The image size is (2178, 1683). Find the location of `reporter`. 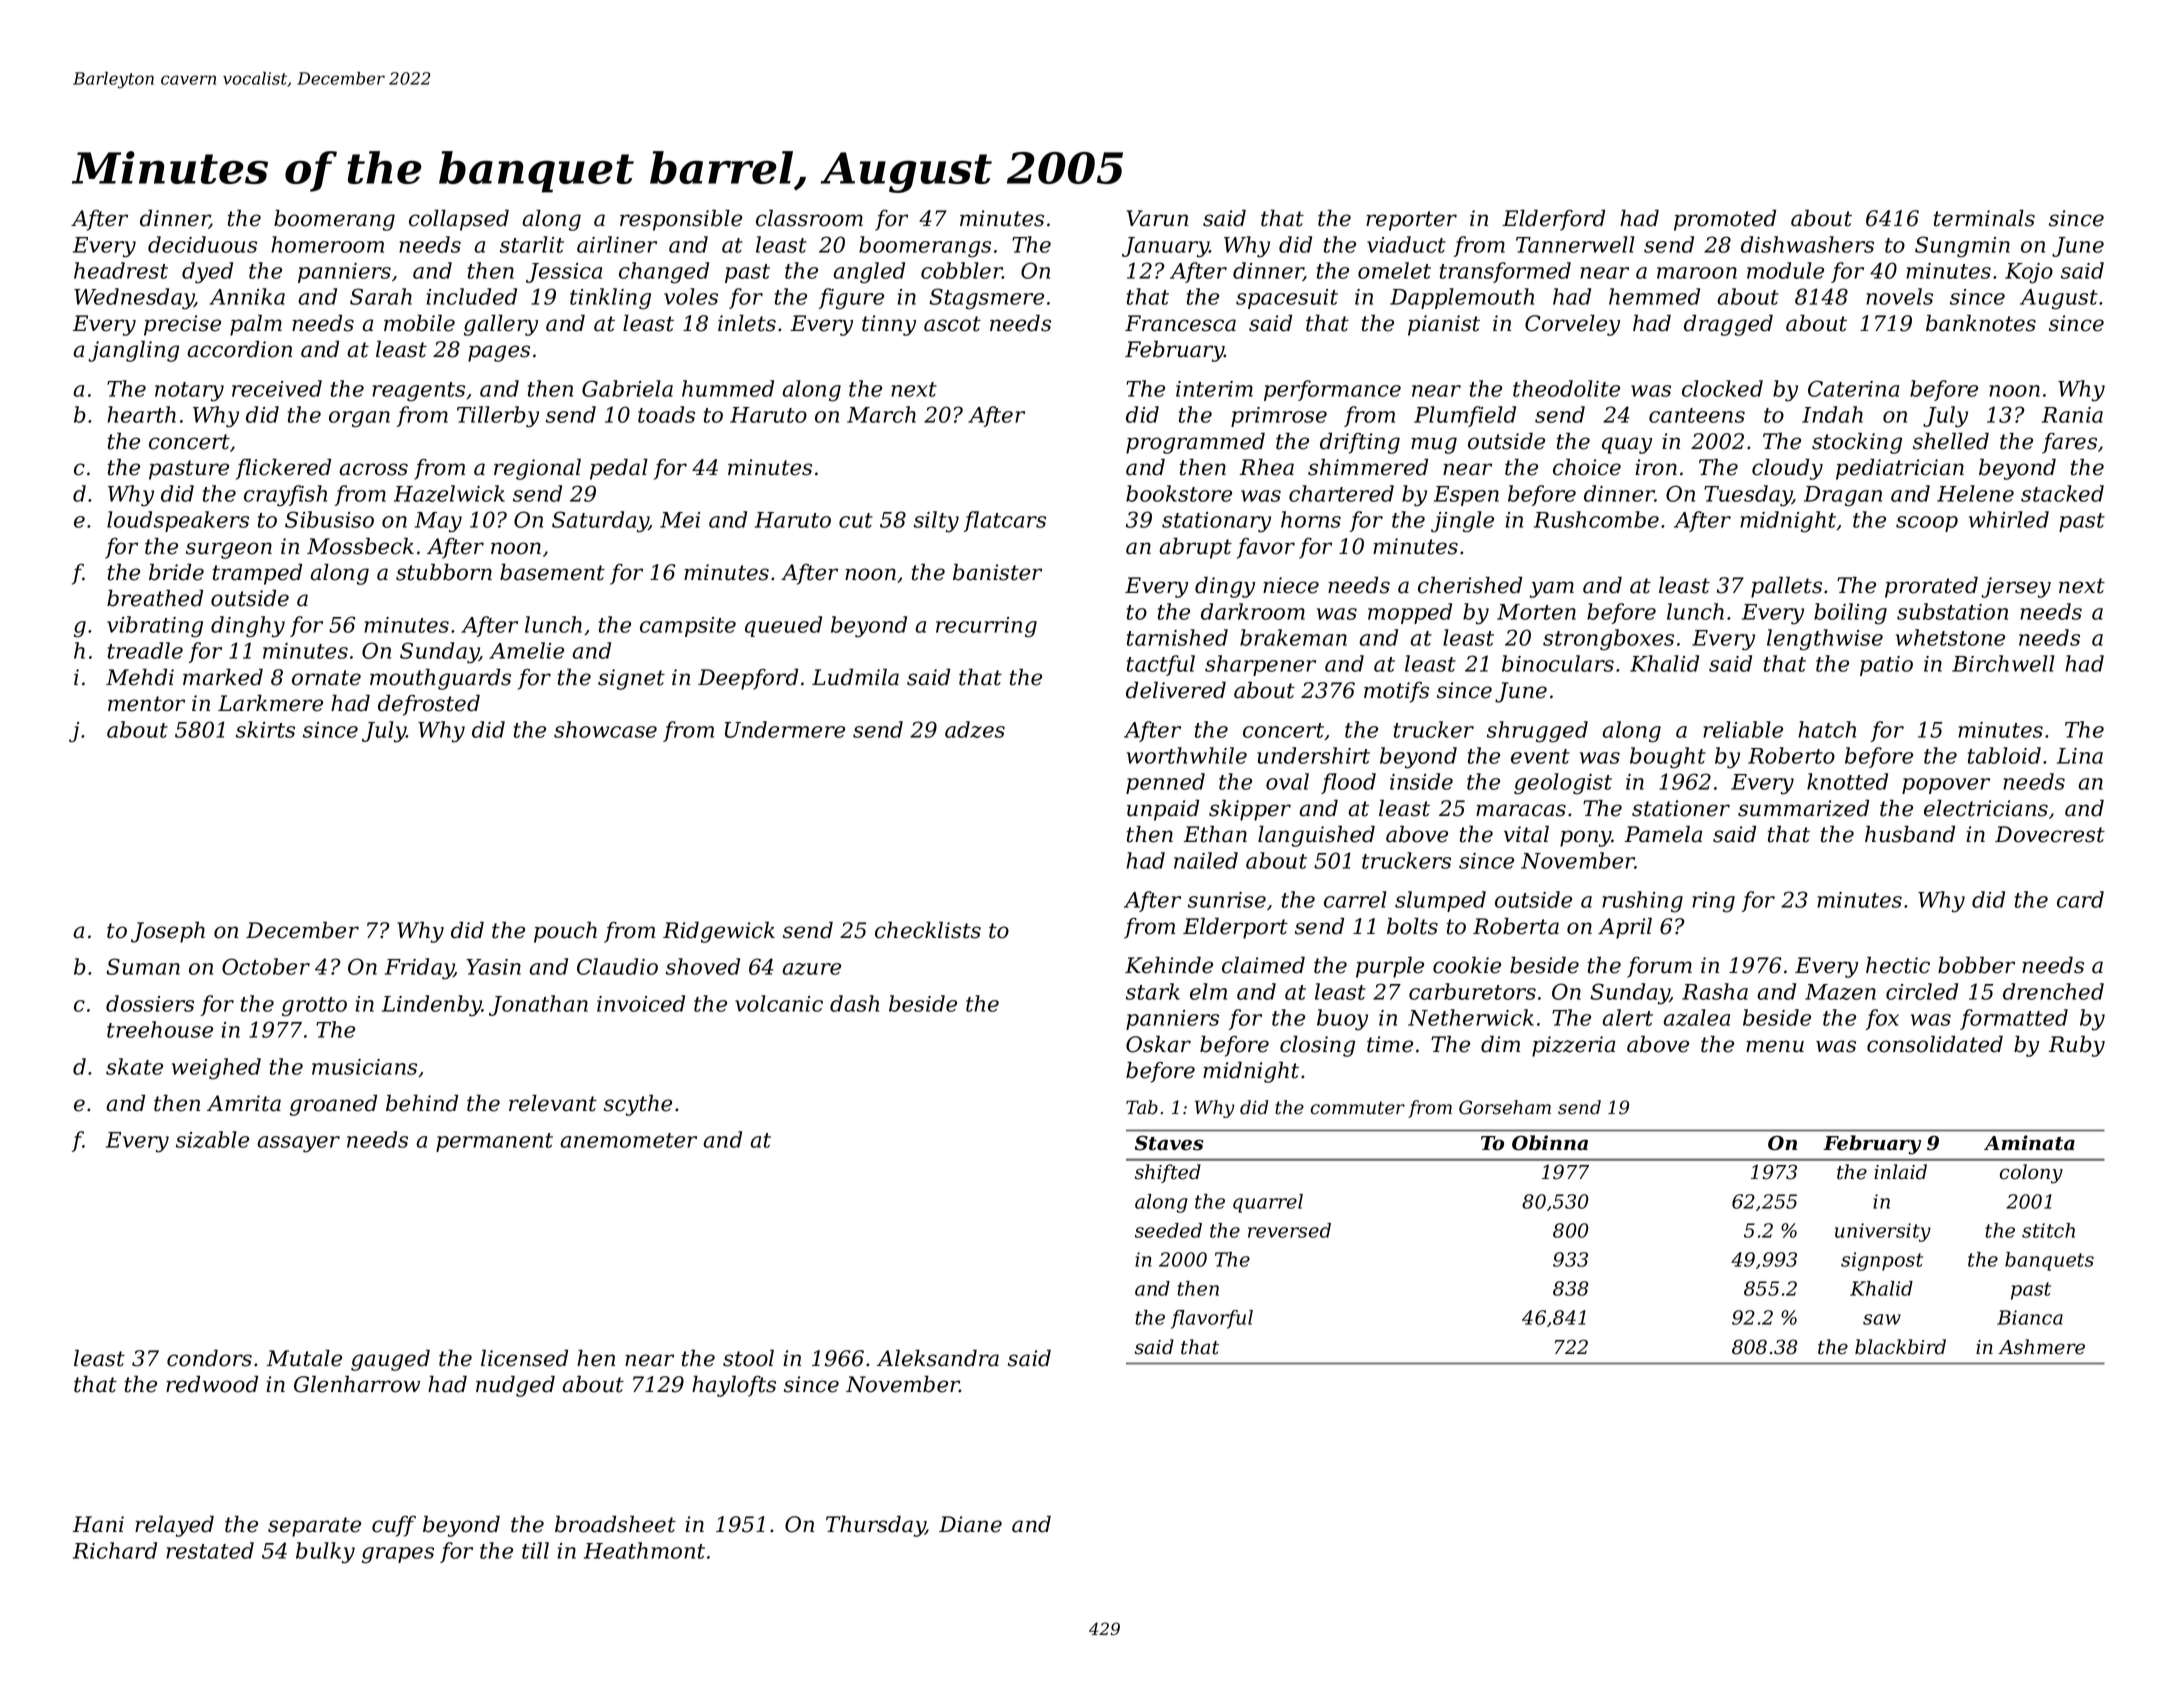

reporter is located at coordinates (1411, 221).
